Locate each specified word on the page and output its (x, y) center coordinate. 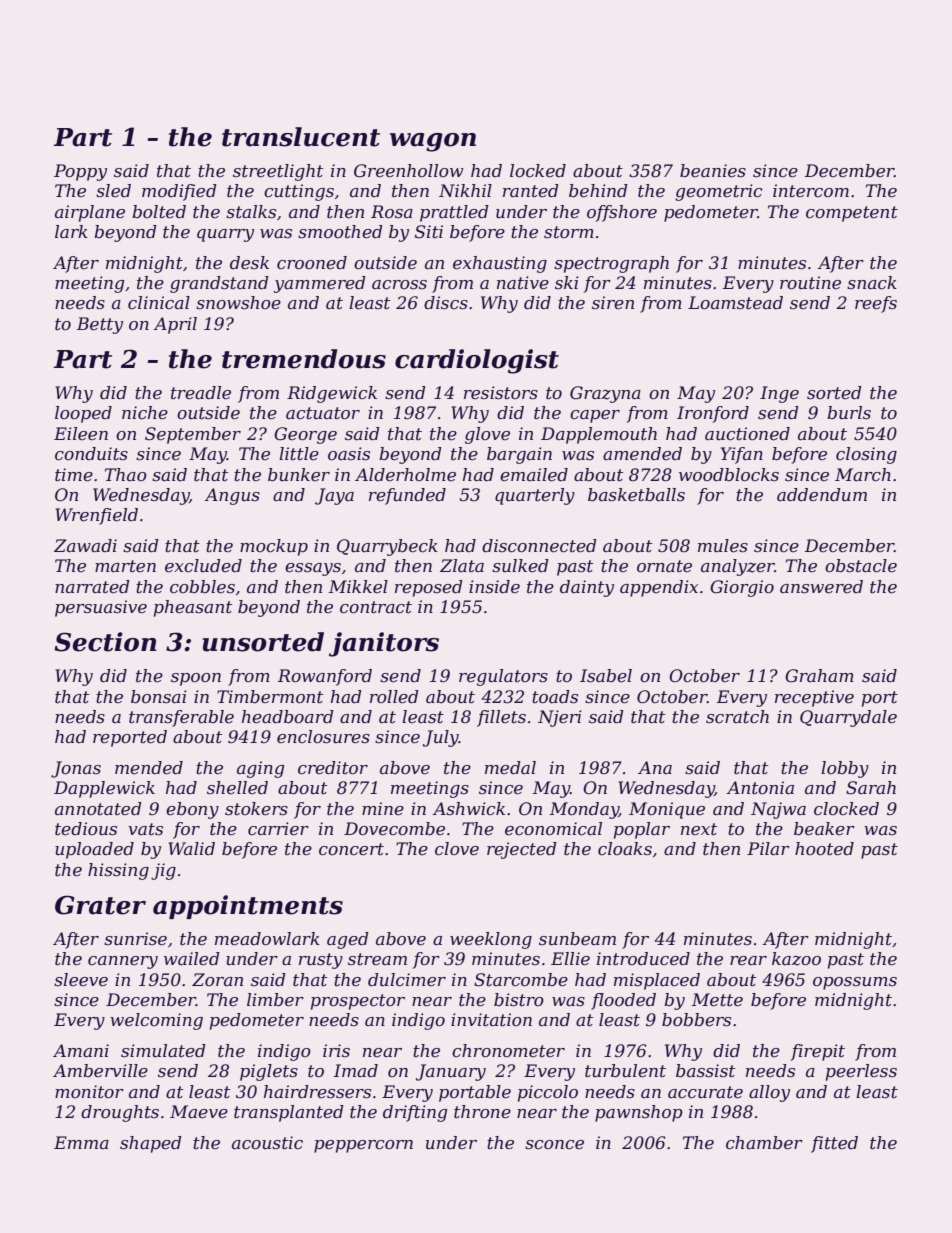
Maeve (199, 1112)
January (451, 1072)
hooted (824, 849)
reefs (876, 304)
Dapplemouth (599, 435)
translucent (301, 137)
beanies (713, 171)
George (305, 435)
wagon (433, 142)
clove (457, 849)
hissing (118, 871)
